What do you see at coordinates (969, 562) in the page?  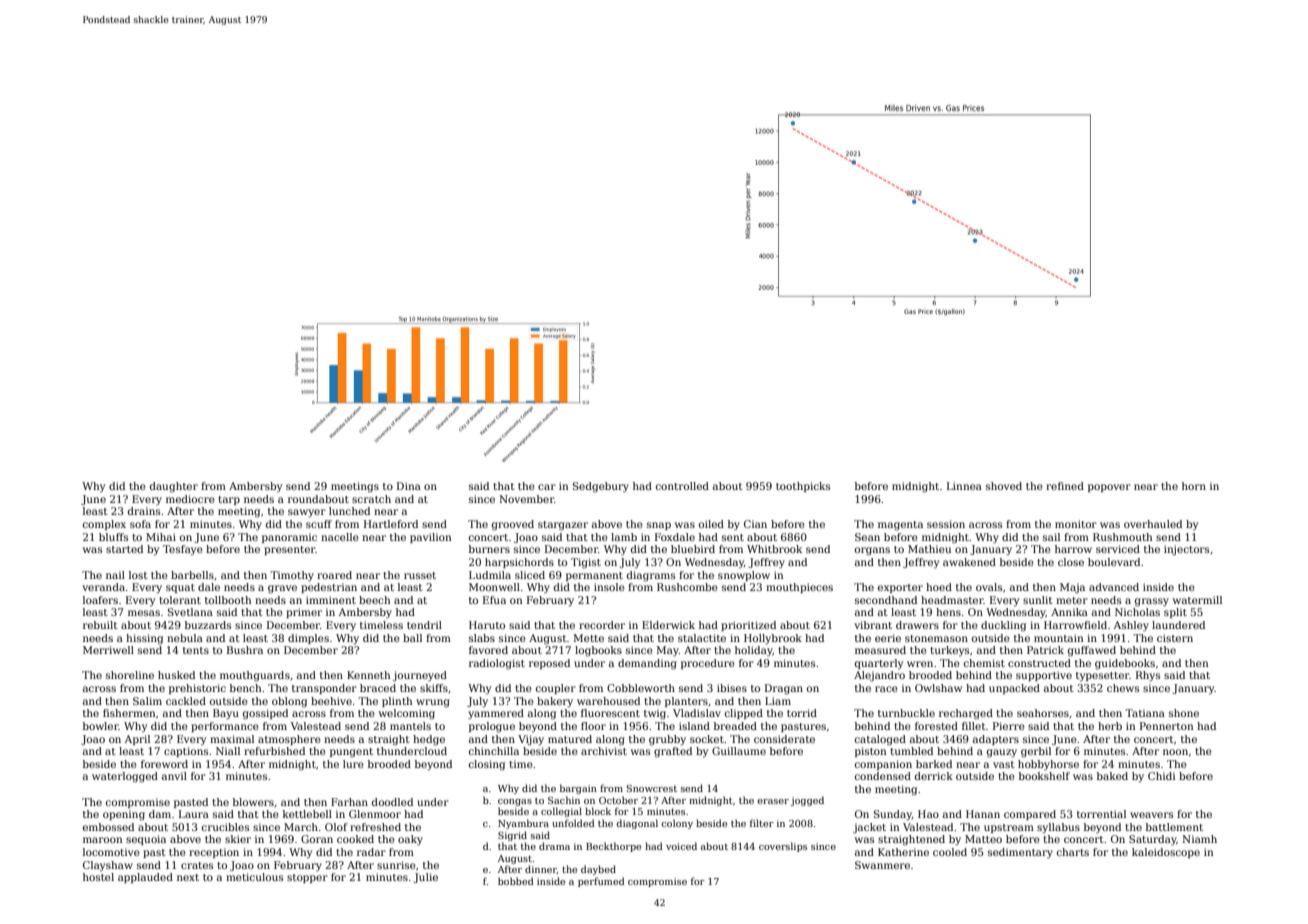 I see `awakened` at bounding box center [969, 562].
